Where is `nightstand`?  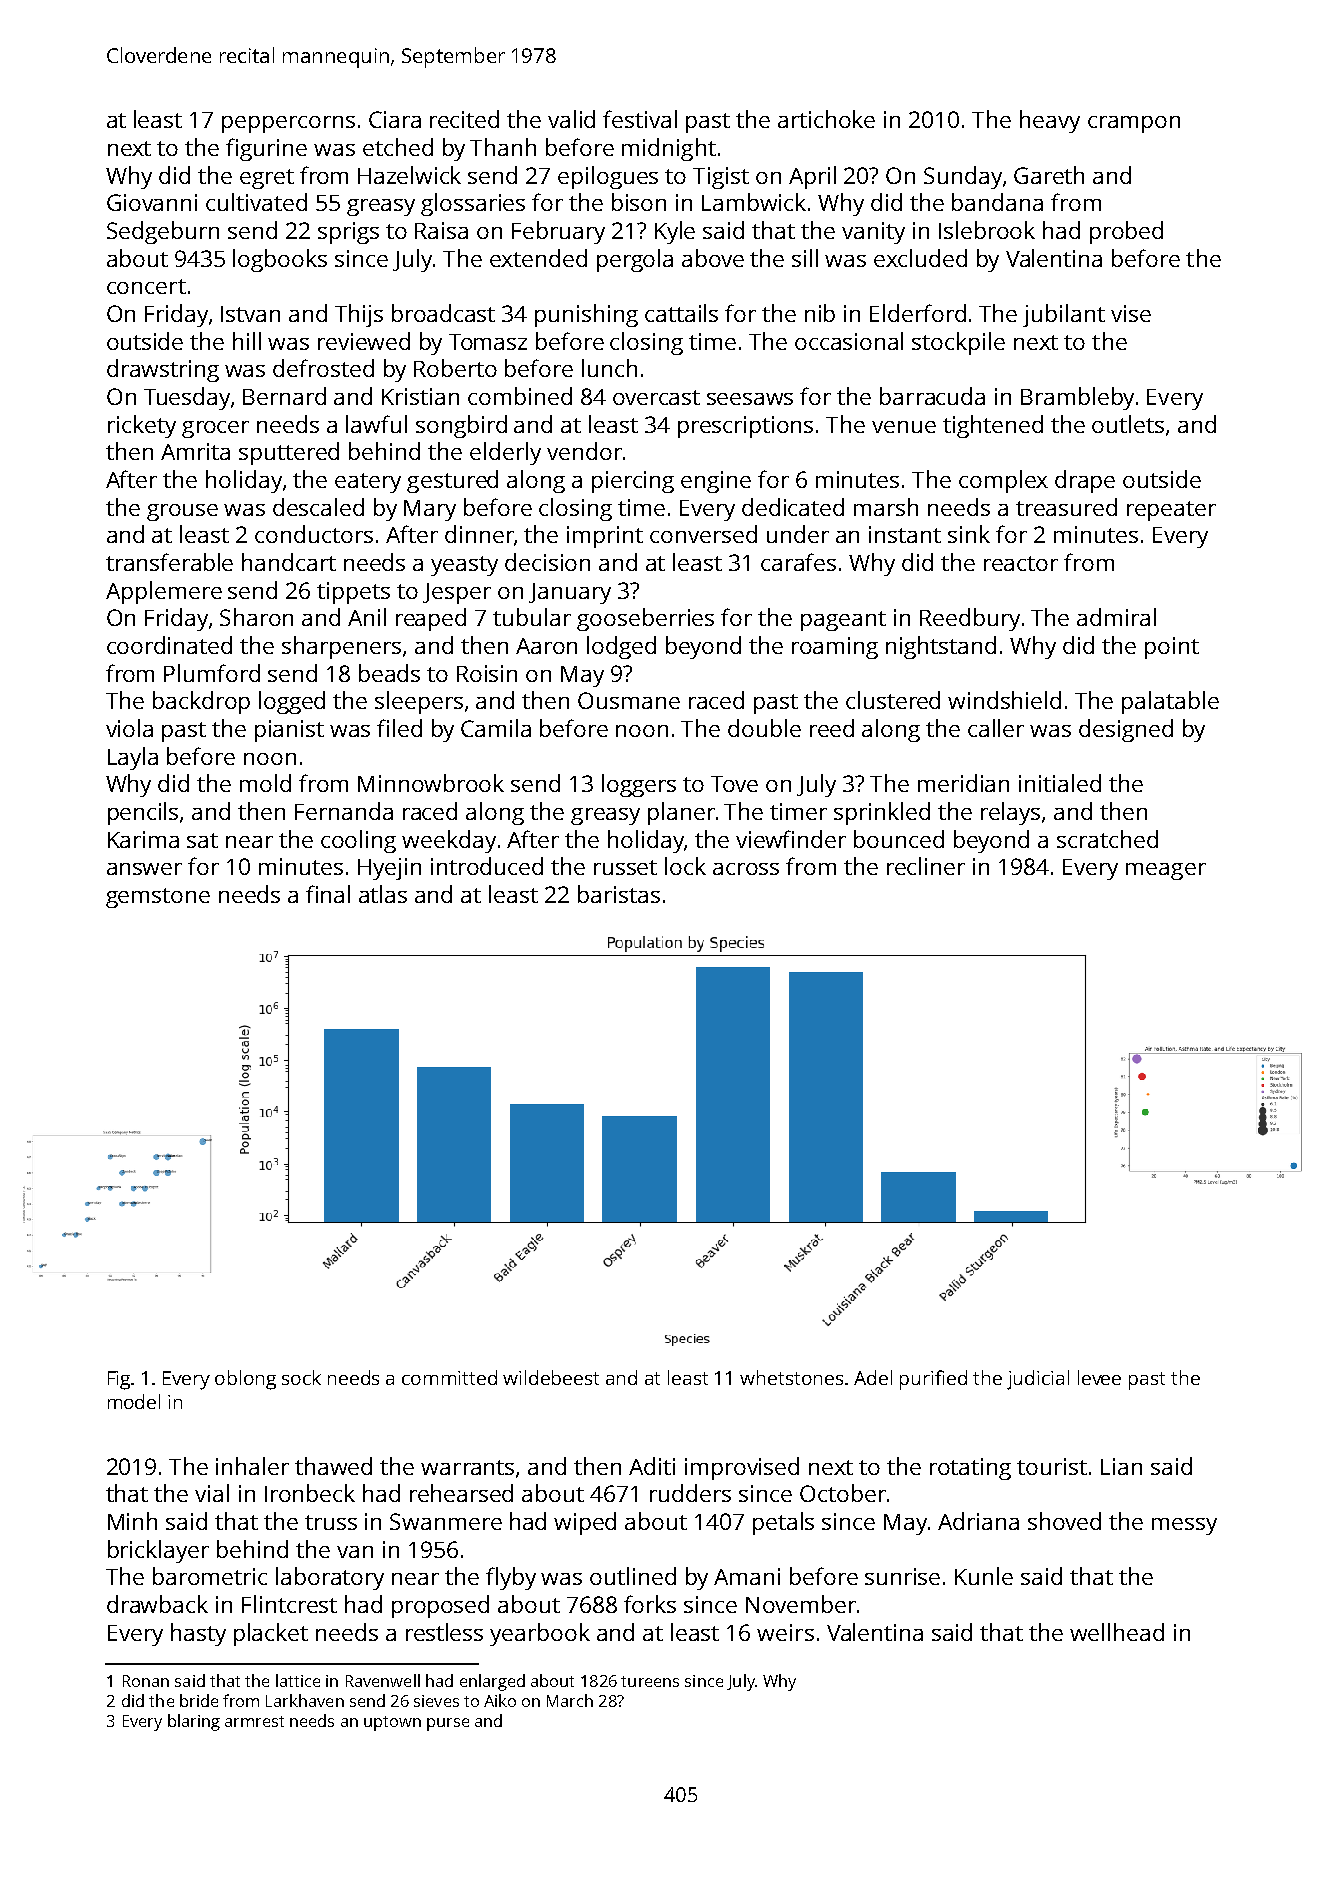
nightstand is located at coordinates (941, 647).
